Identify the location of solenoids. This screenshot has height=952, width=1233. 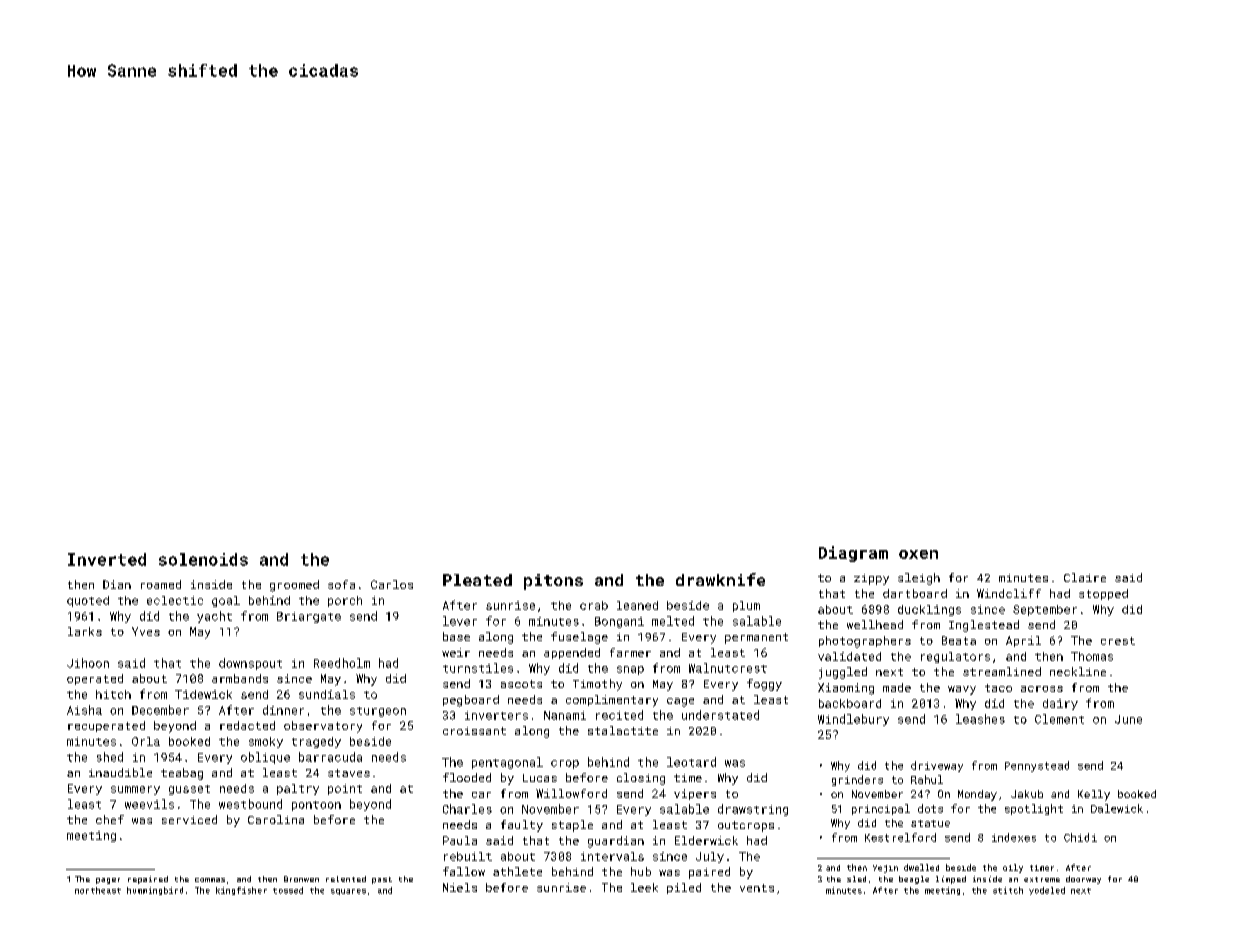
(203, 559).
